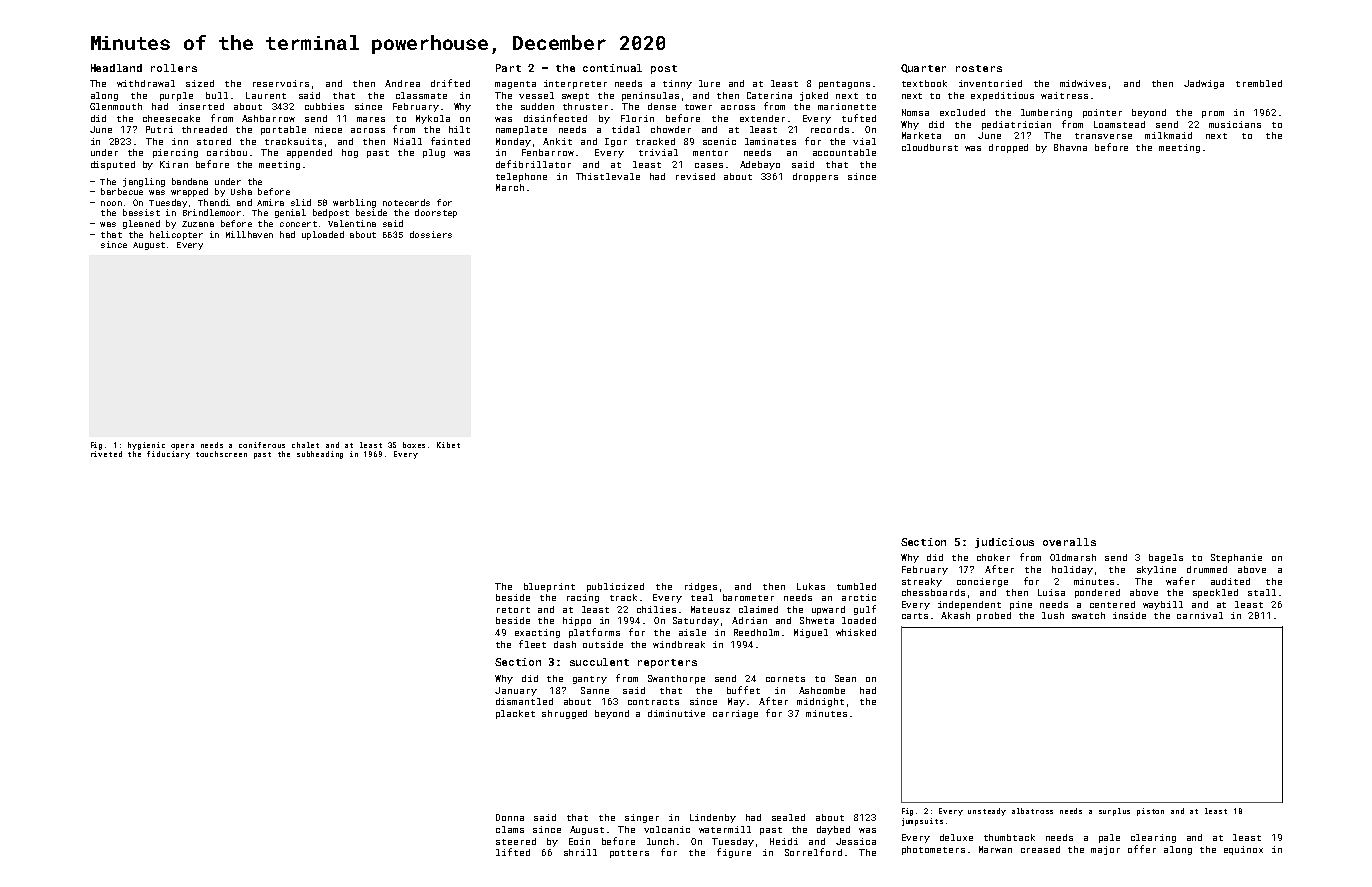  I want to click on lifted, so click(513, 852).
